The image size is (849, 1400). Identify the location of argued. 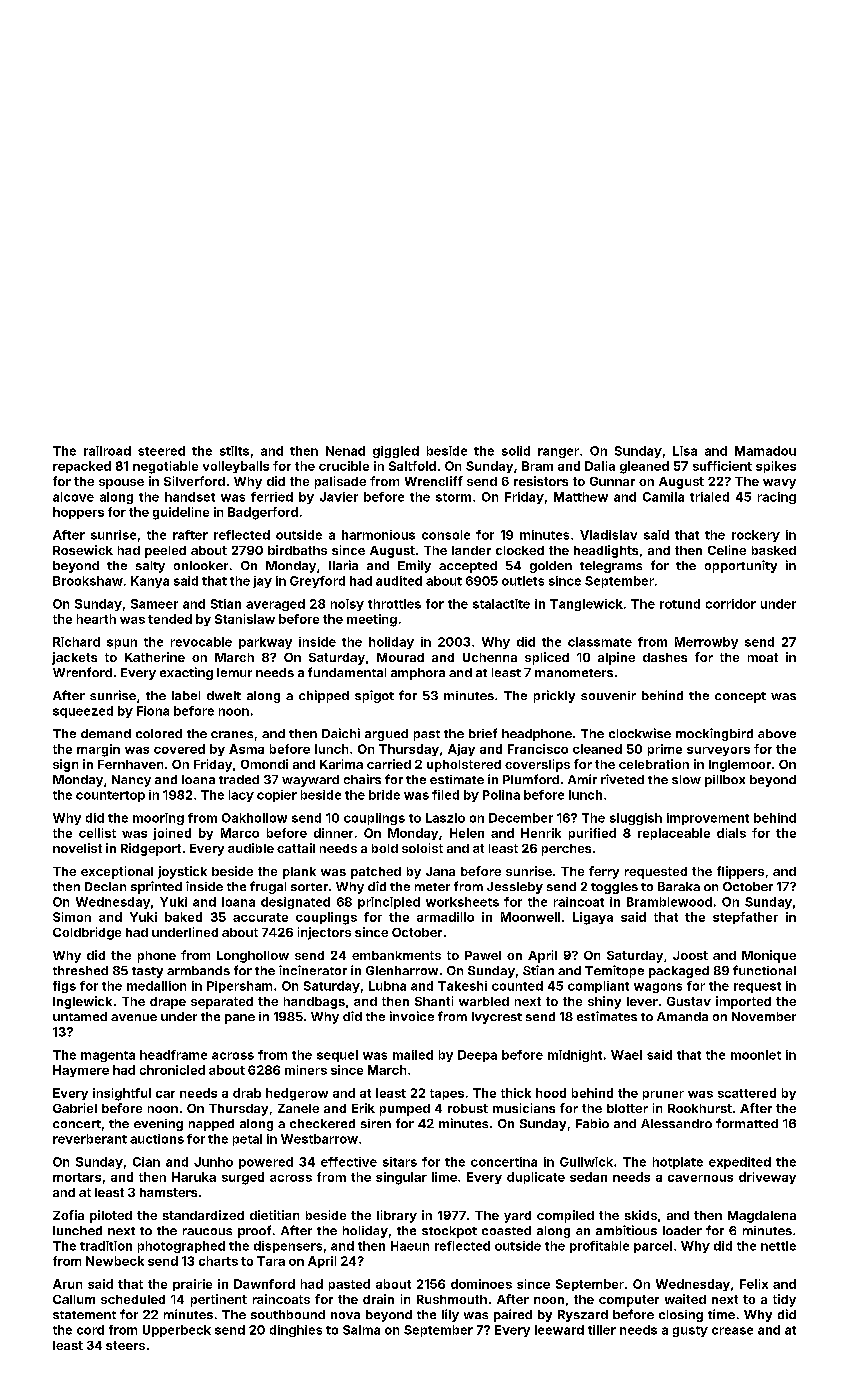
(386, 735).
